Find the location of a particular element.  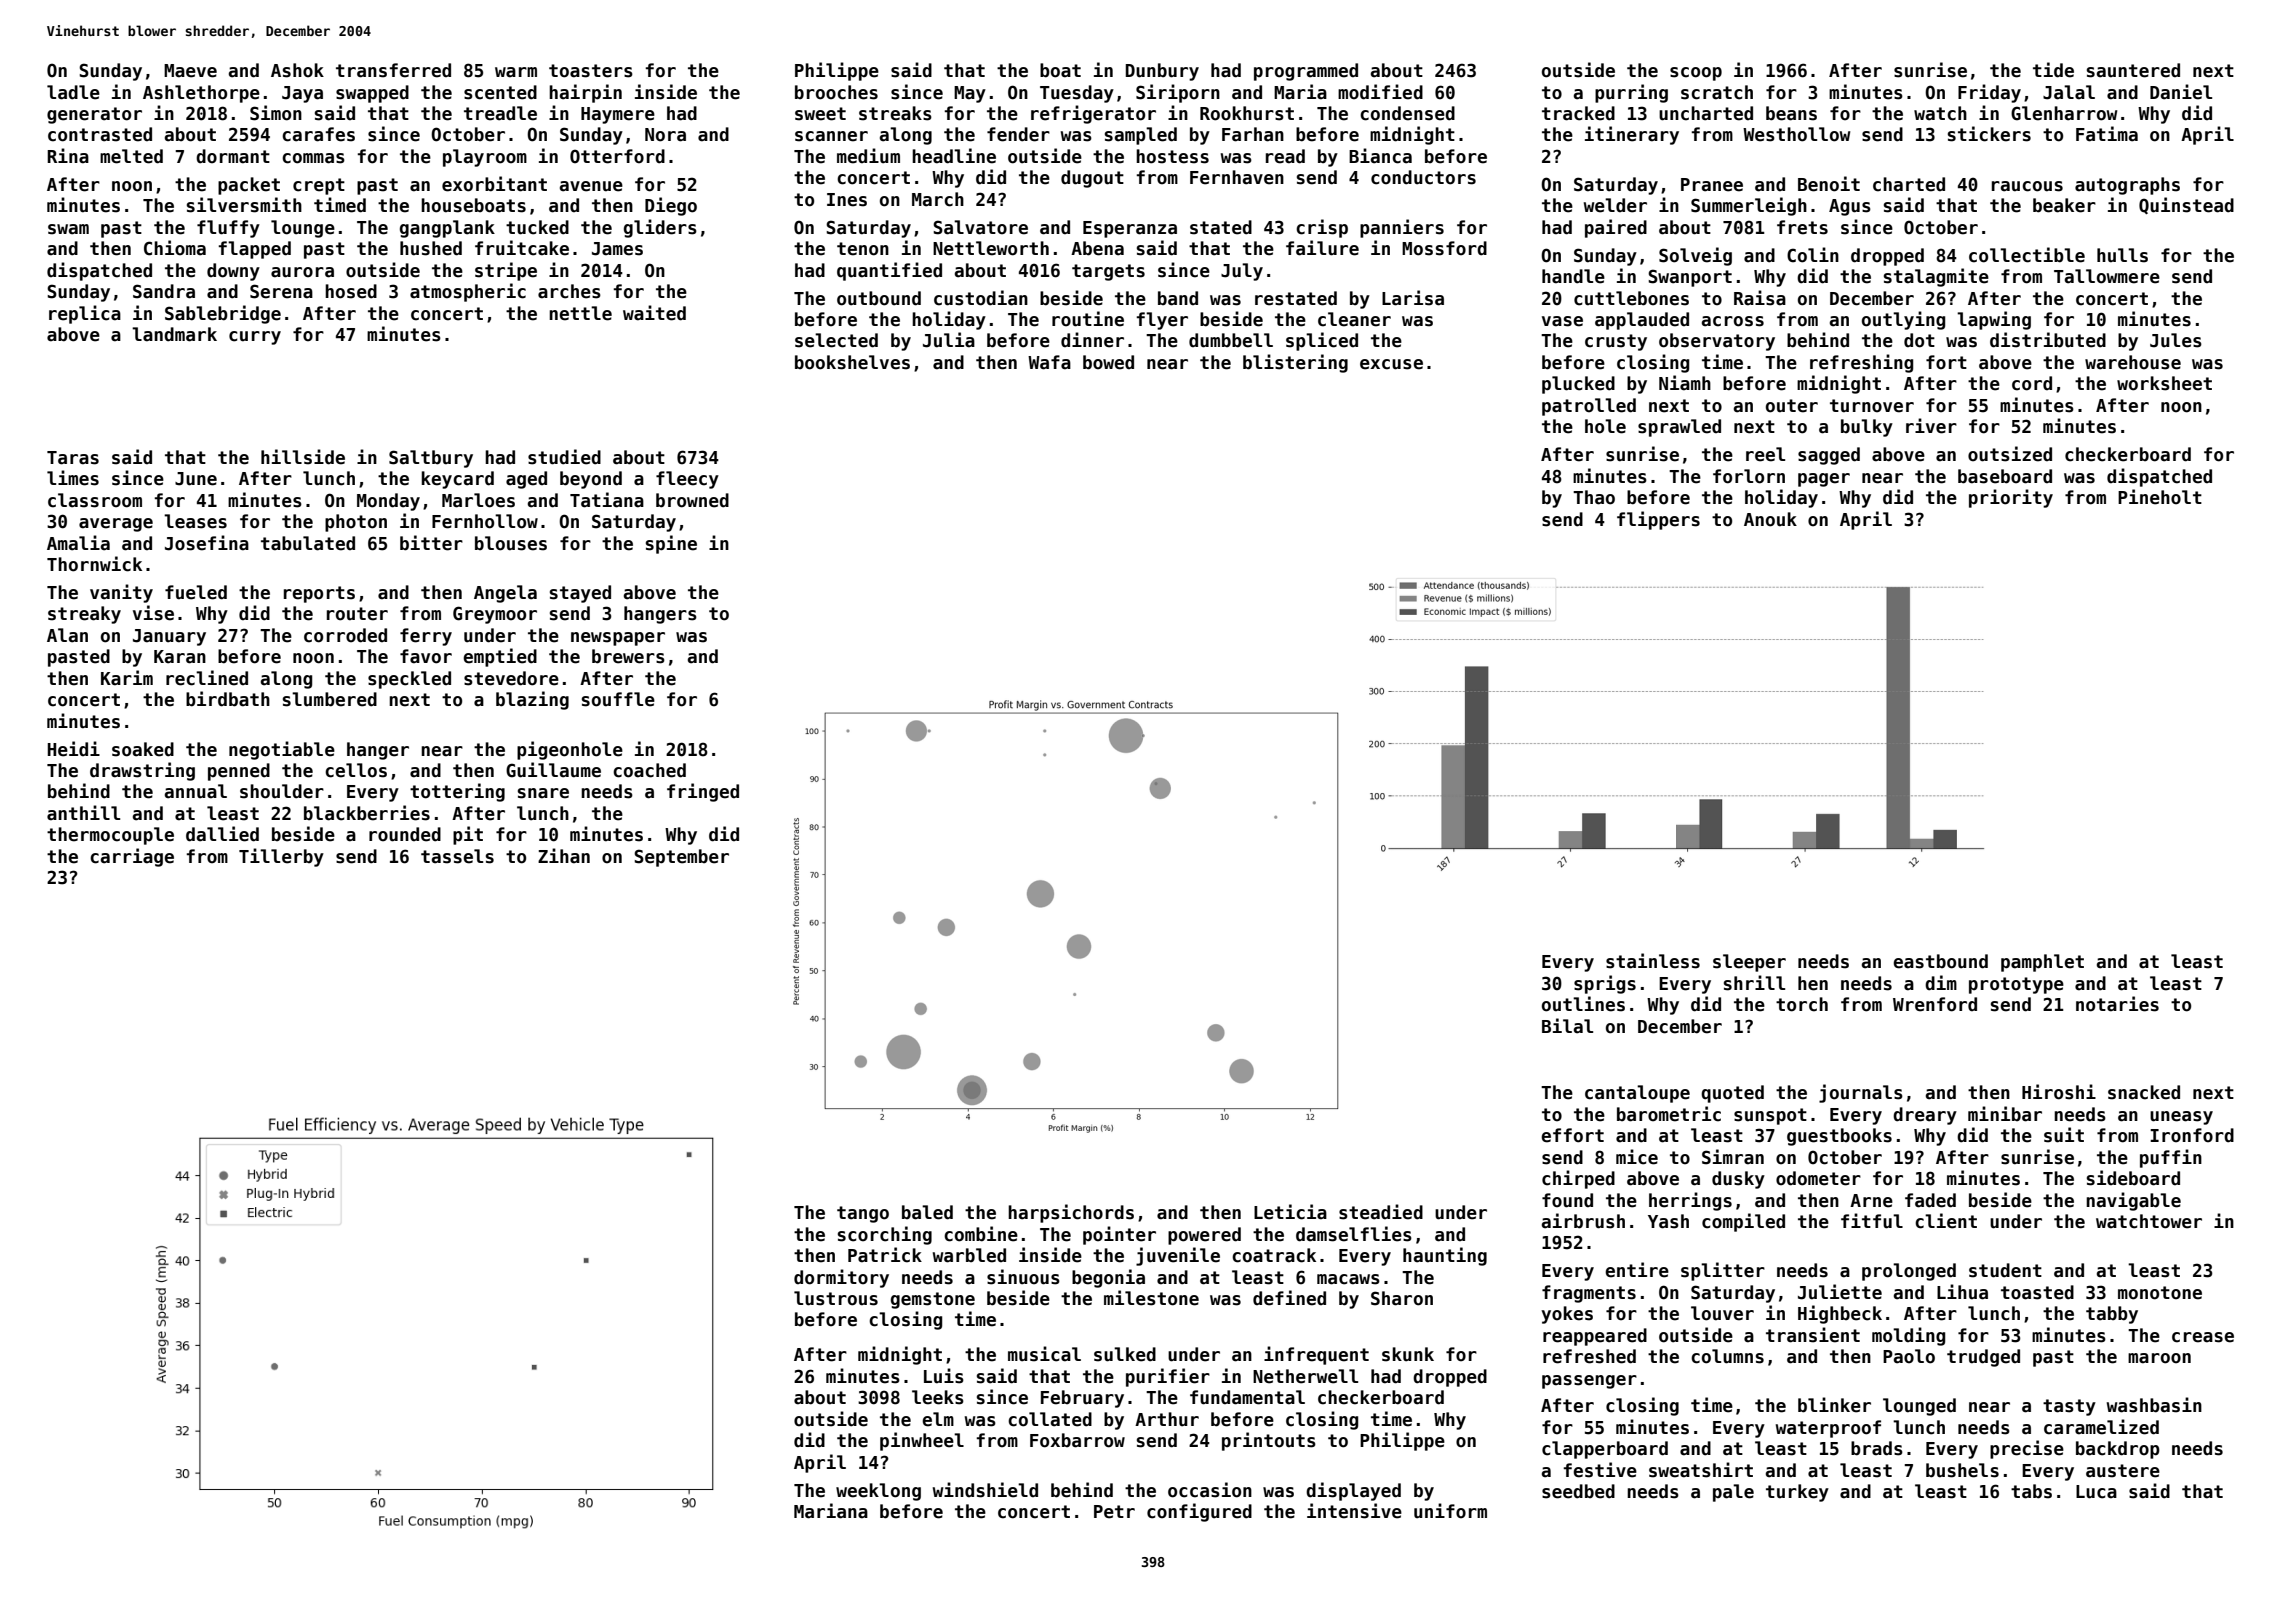

blackberries is located at coordinates (367, 813).
